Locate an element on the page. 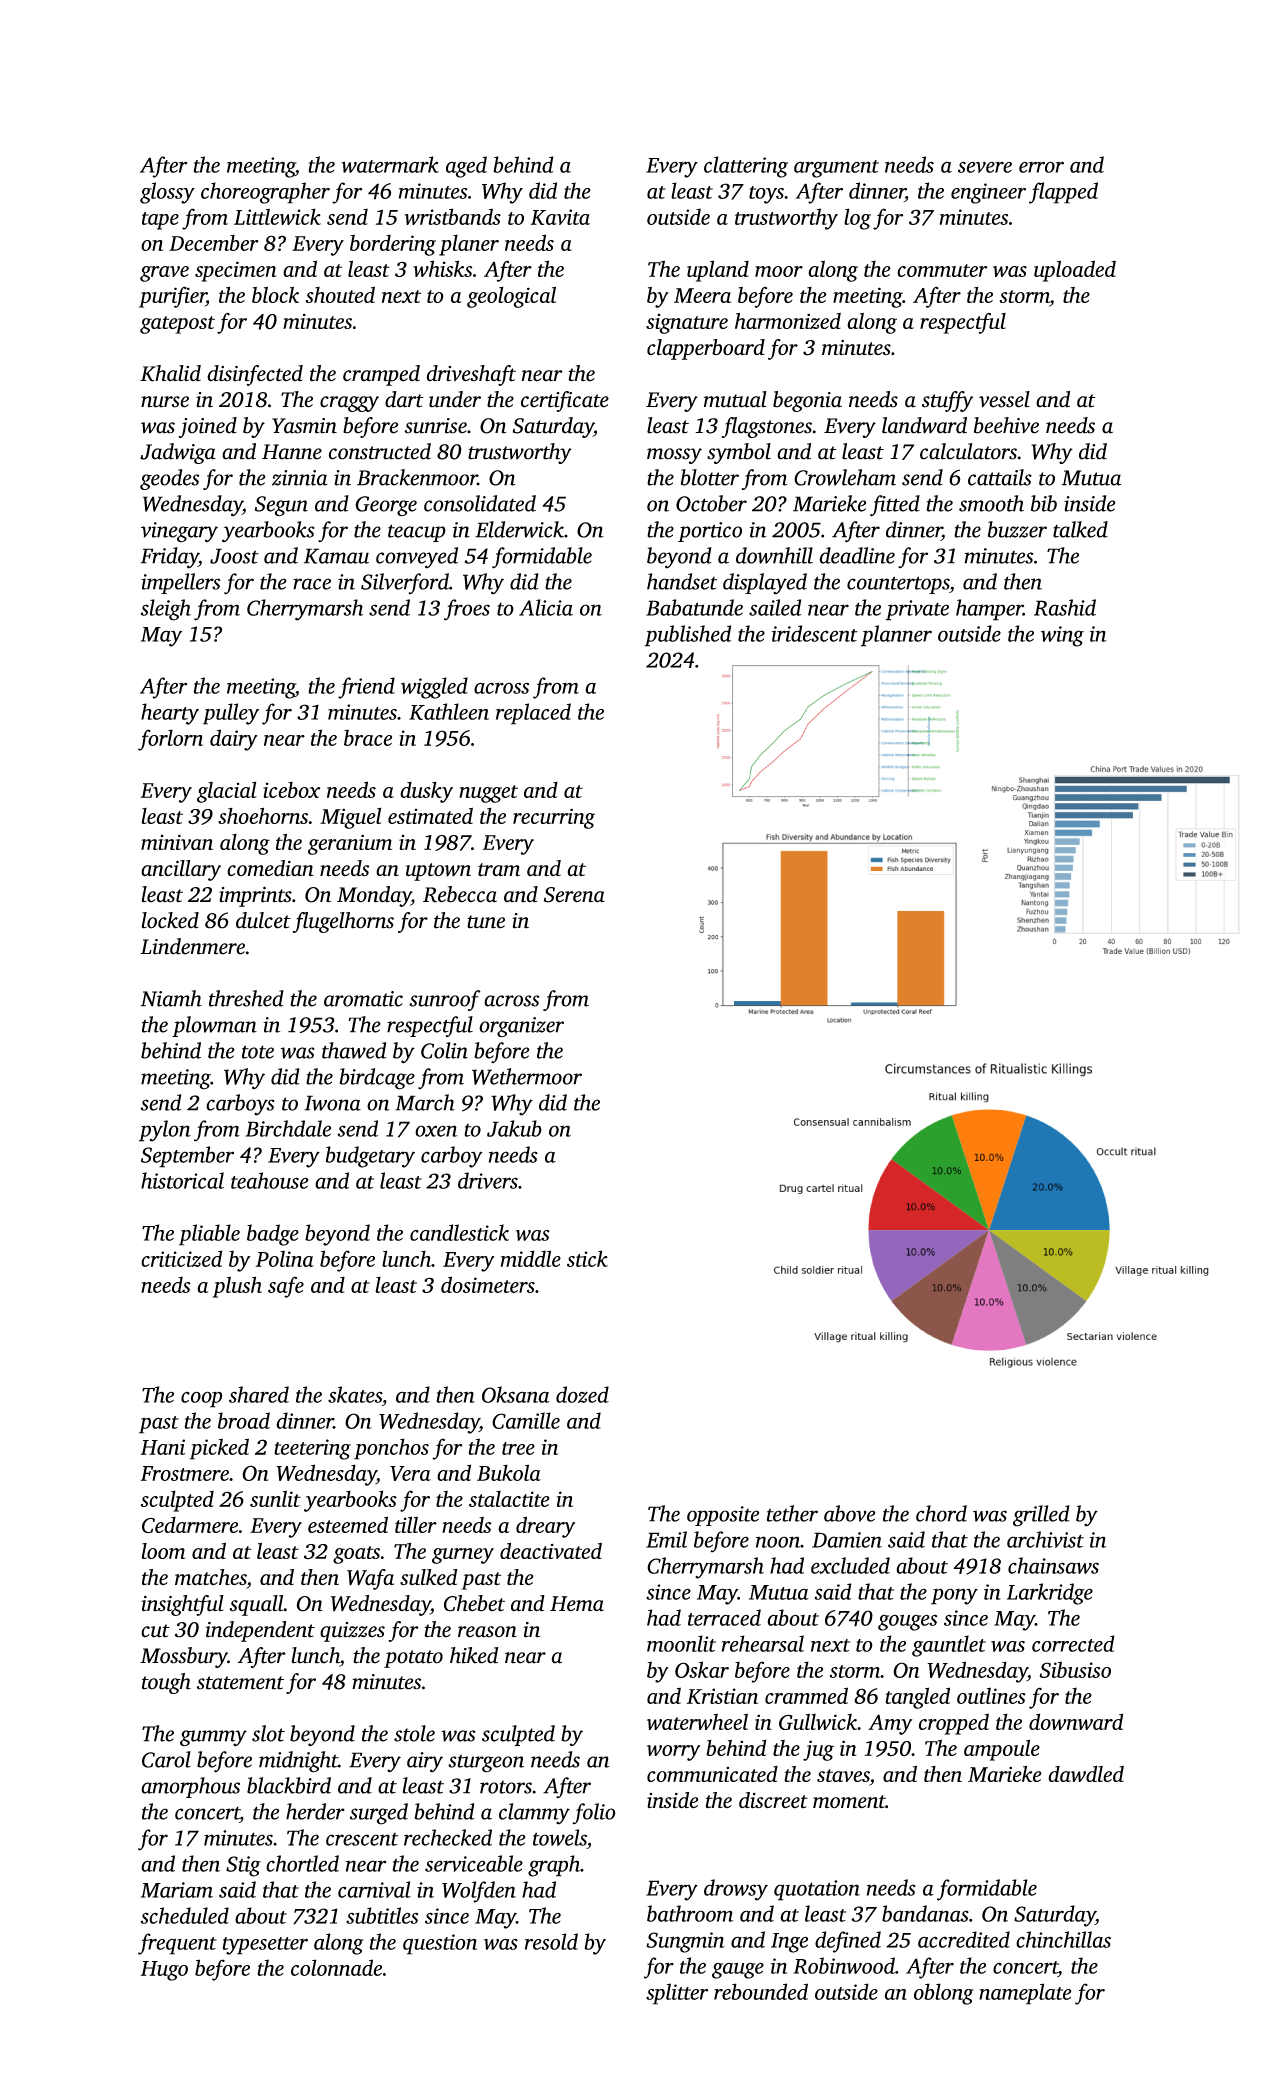  grilled is located at coordinates (1041, 1516).
